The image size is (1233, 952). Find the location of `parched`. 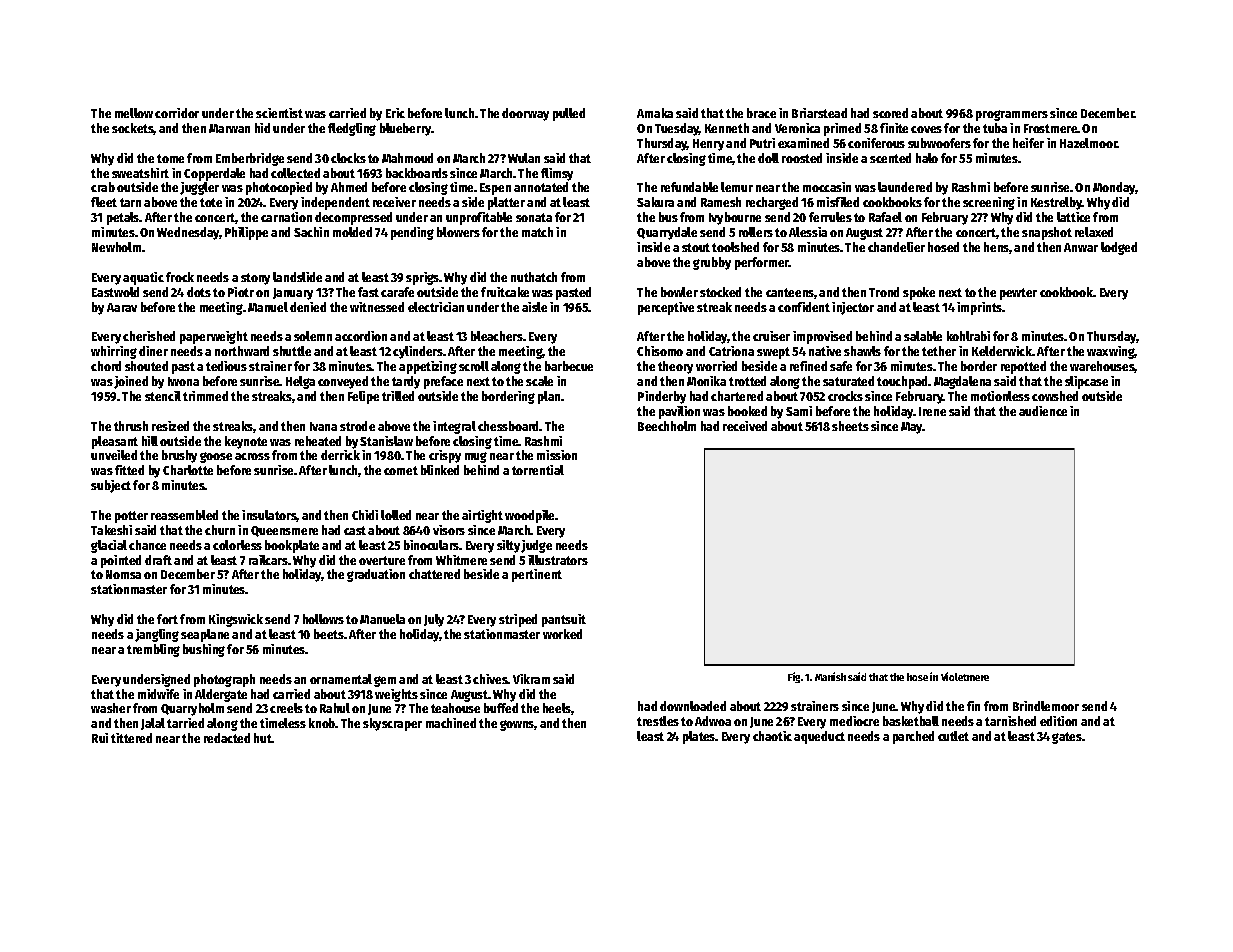

parched is located at coordinates (913, 737).
